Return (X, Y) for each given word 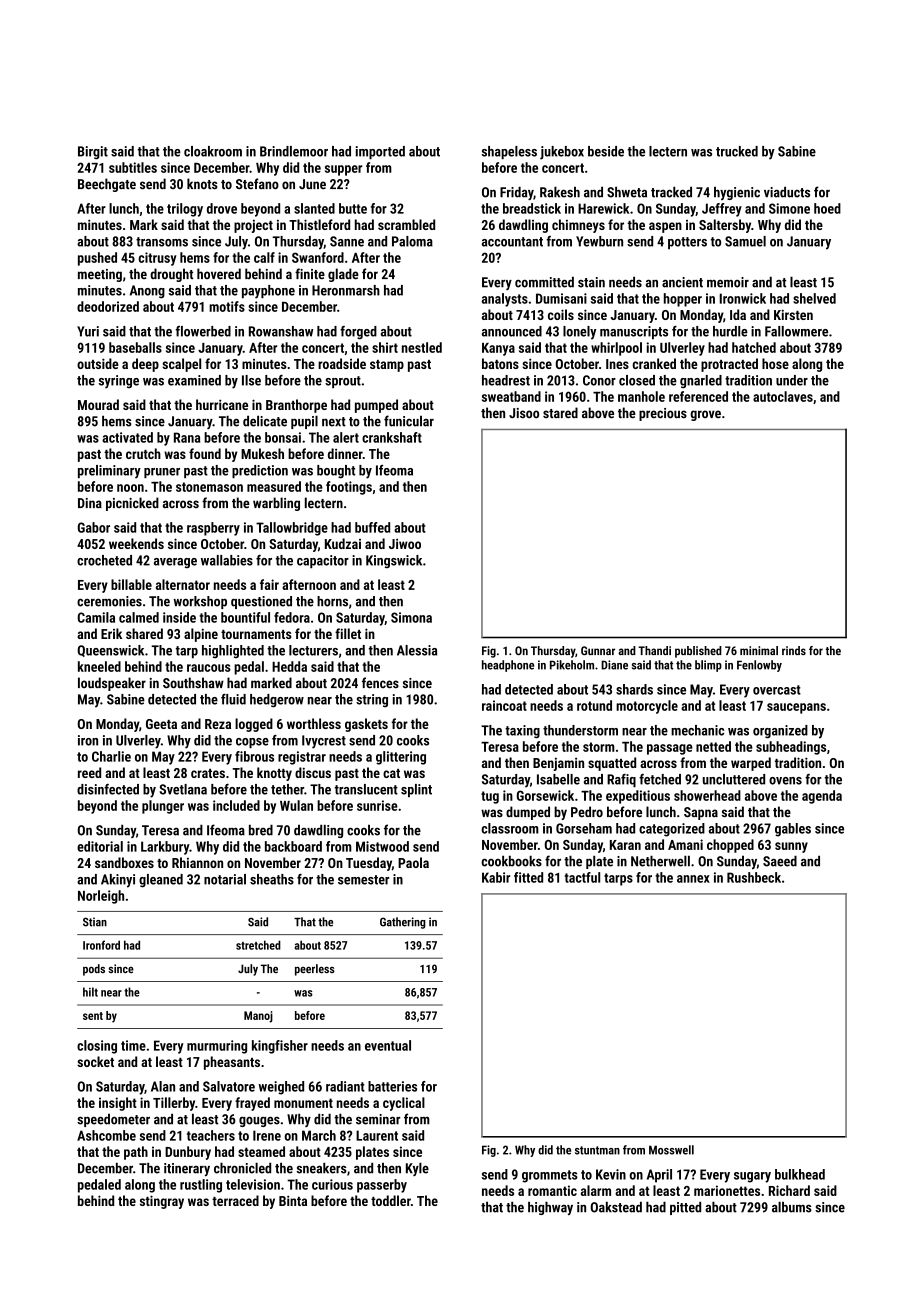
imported (380, 152)
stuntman (597, 1150)
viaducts (787, 192)
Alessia (417, 650)
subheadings (791, 748)
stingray (162, 1202)
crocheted (104, 560)
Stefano (257, 183)
